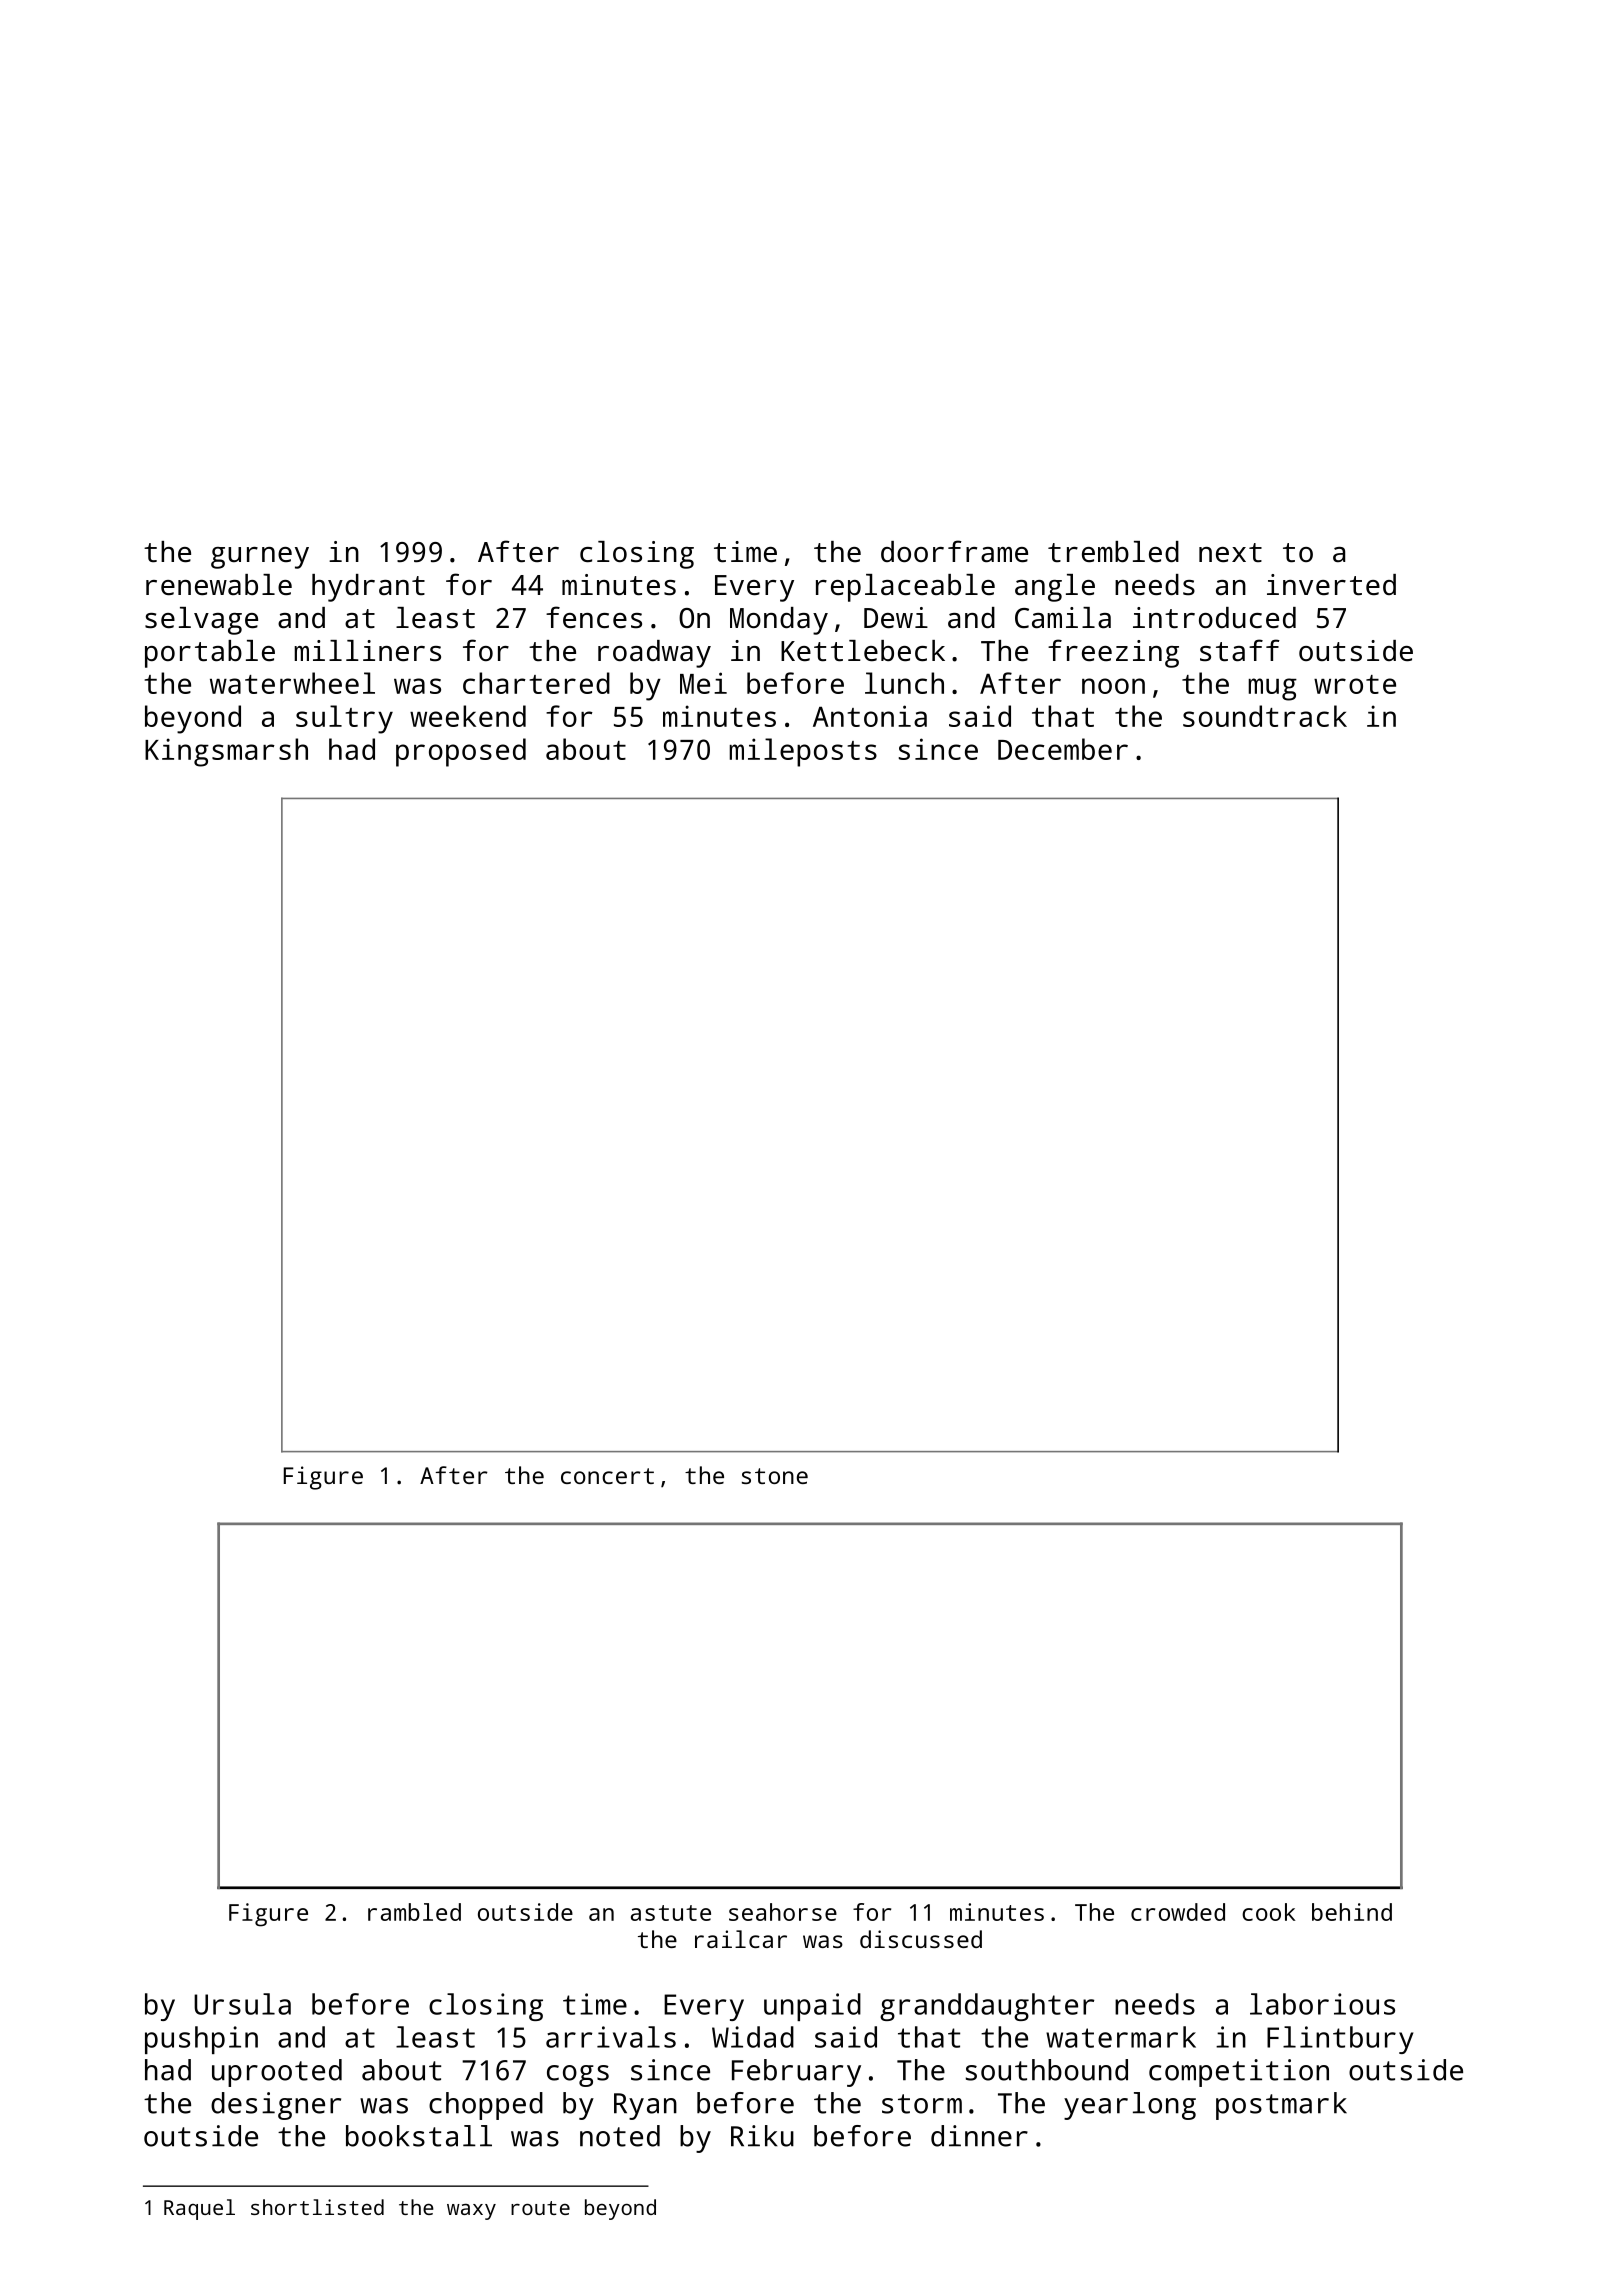  What do you see at coordinates (1113, 653) in the screenshot?
I see `freezing` at bounding box center [1113, 653].
